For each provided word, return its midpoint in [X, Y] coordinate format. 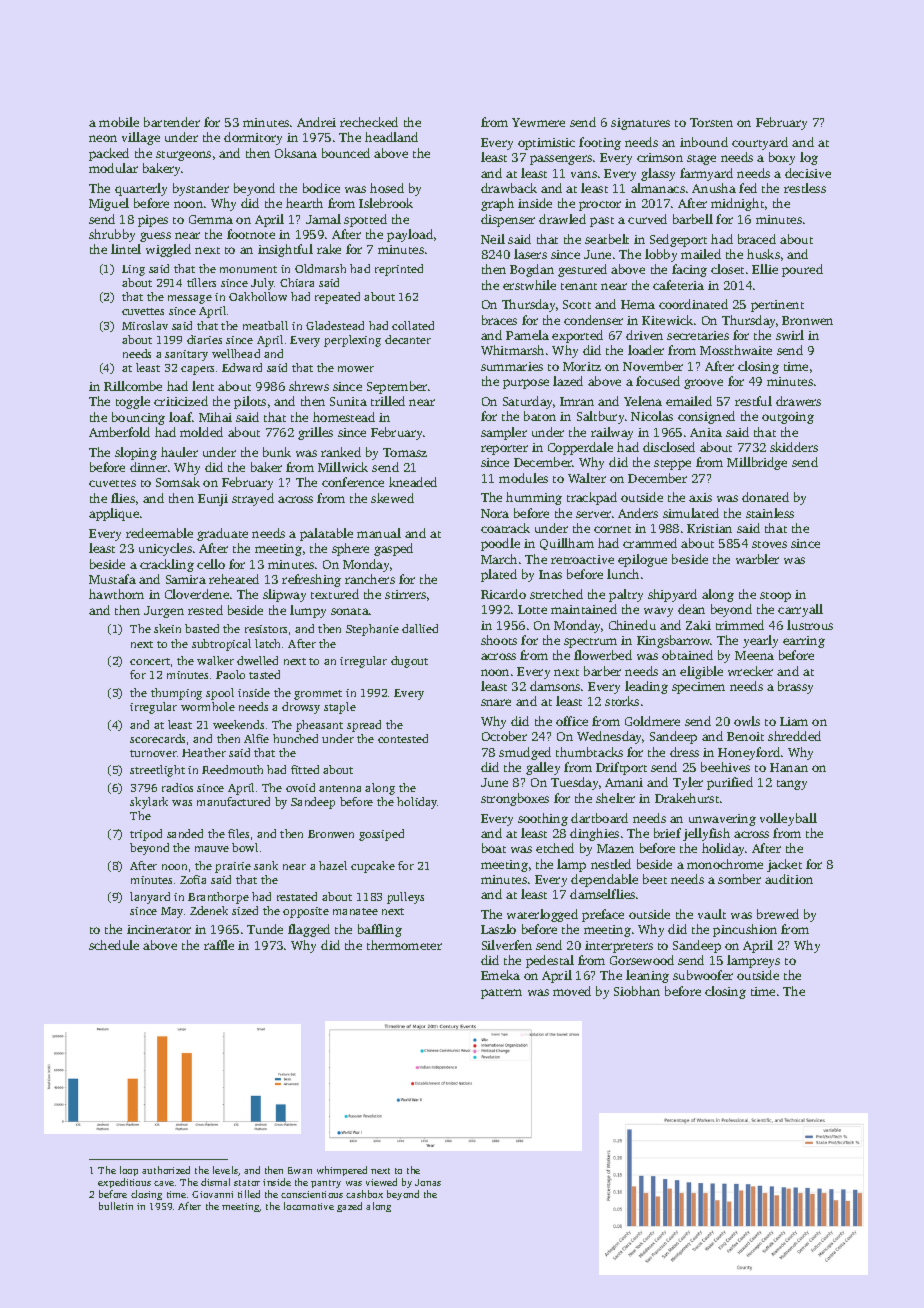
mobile [119, 122]
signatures [640, 124]
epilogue [642, 560]
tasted [264, 674]
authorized [166, 1170]
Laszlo [498, 929]
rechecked [369, 122]
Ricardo [503, 594]
